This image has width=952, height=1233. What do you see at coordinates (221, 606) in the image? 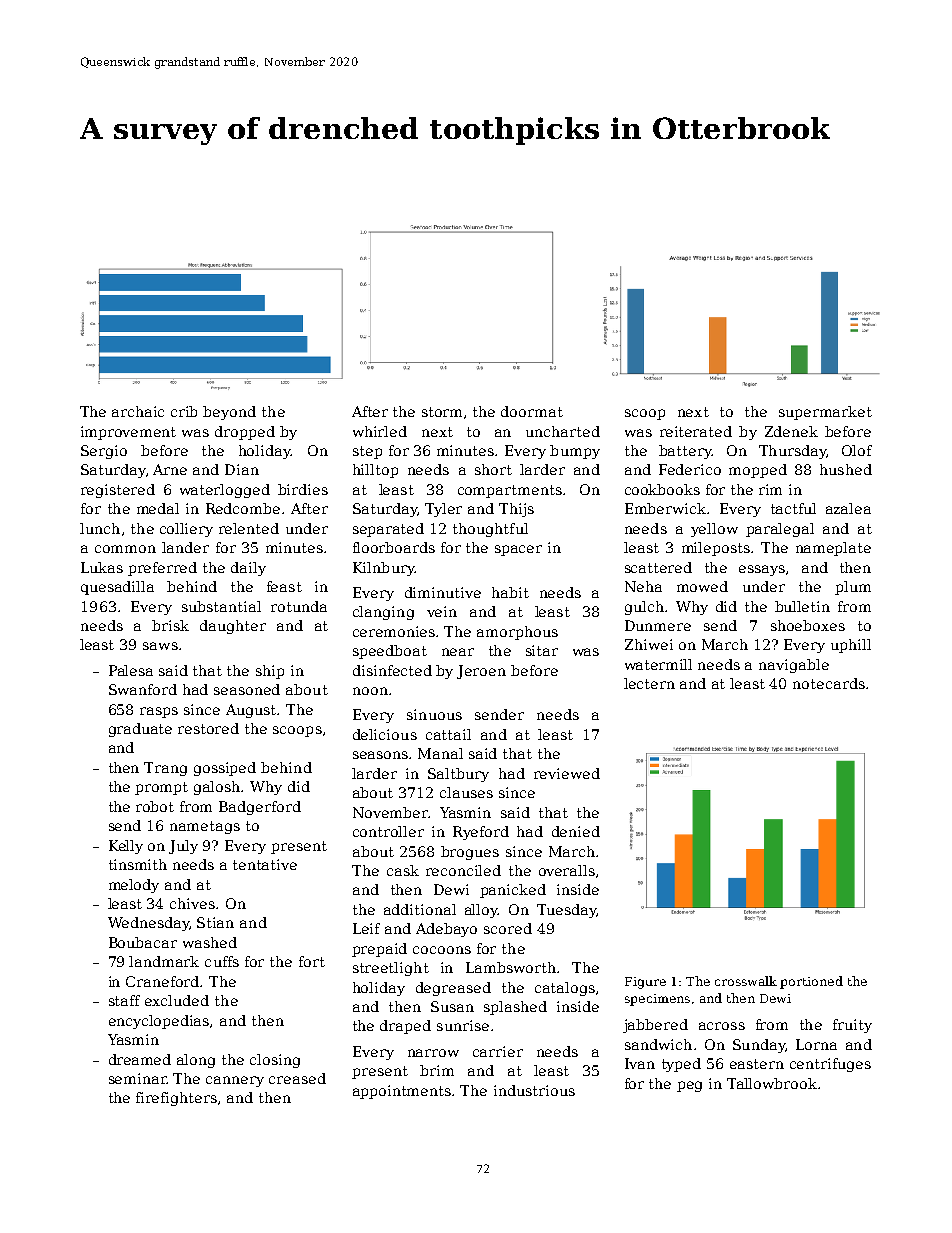
I see `substantial` at bounding box center [221, 606].
